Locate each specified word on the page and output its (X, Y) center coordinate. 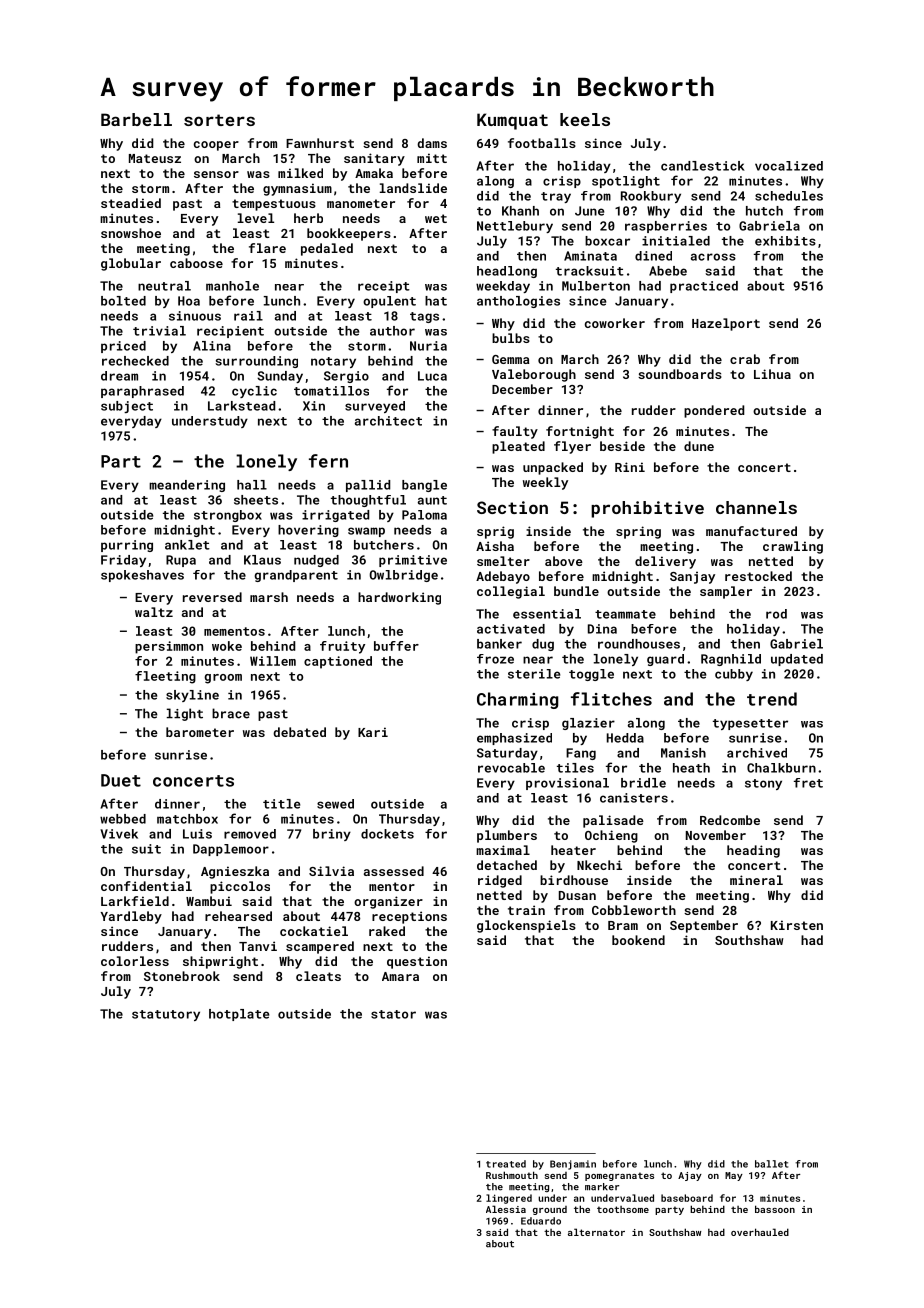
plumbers (507, 836)
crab (745, 359)
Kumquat (512, 121)
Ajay (690, 1176)
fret (808, 783)
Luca (432, 376)
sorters (219, 120)
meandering (187, 486)
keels (585, 119)
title (281, 804)
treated (506, 1164)
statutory (166, 1015)
